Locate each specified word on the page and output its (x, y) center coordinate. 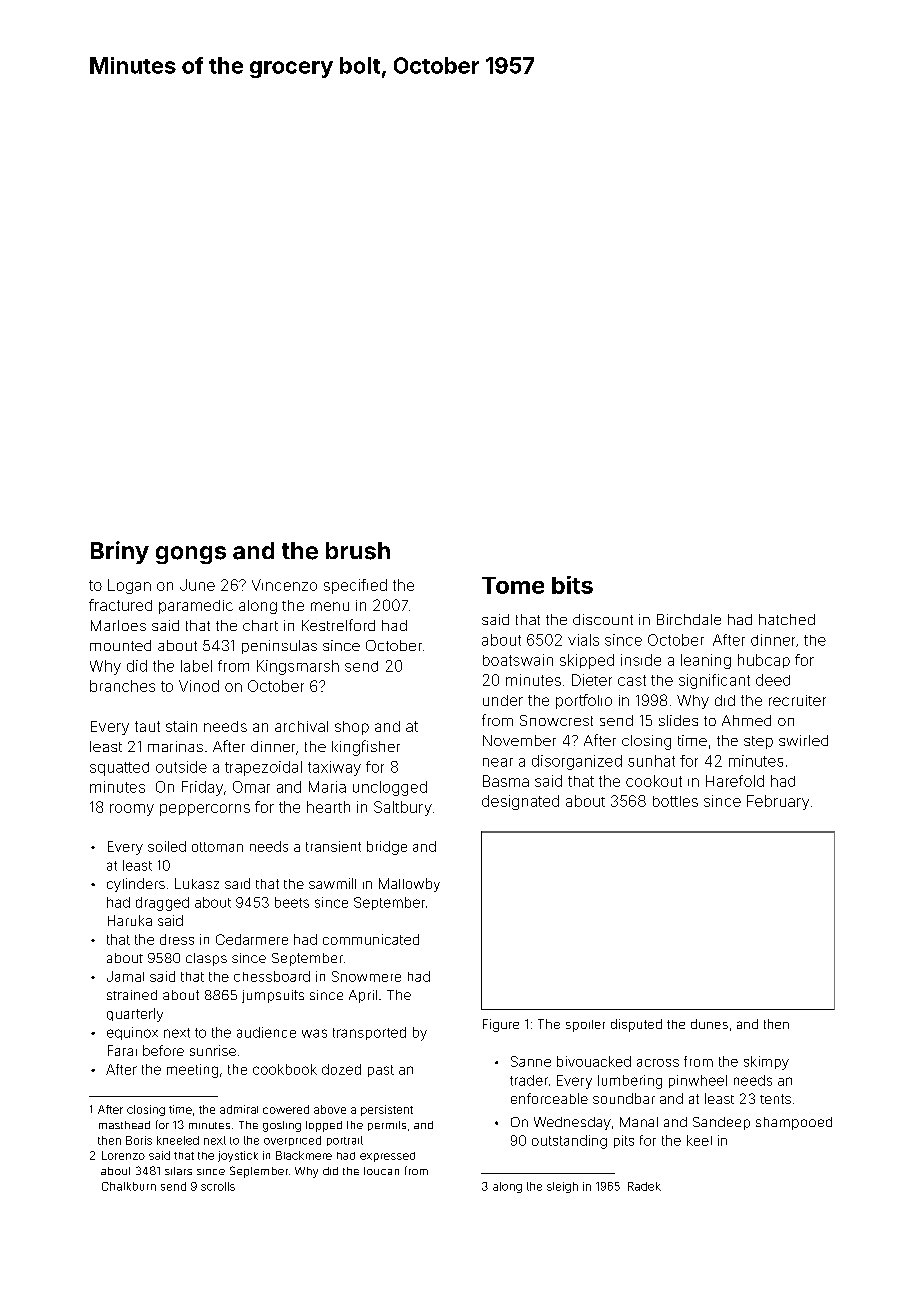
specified (355, 586)
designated (520, 802)
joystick (238, 1156)
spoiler (585, 1026)
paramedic (196, 607)
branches (122, 686)
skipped (587, 661)
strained (132, 995)
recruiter (797, 700)
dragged (162, 904)
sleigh (562, 1187)
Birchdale (689, 619)
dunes (709, 1024)
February (778, 802)
